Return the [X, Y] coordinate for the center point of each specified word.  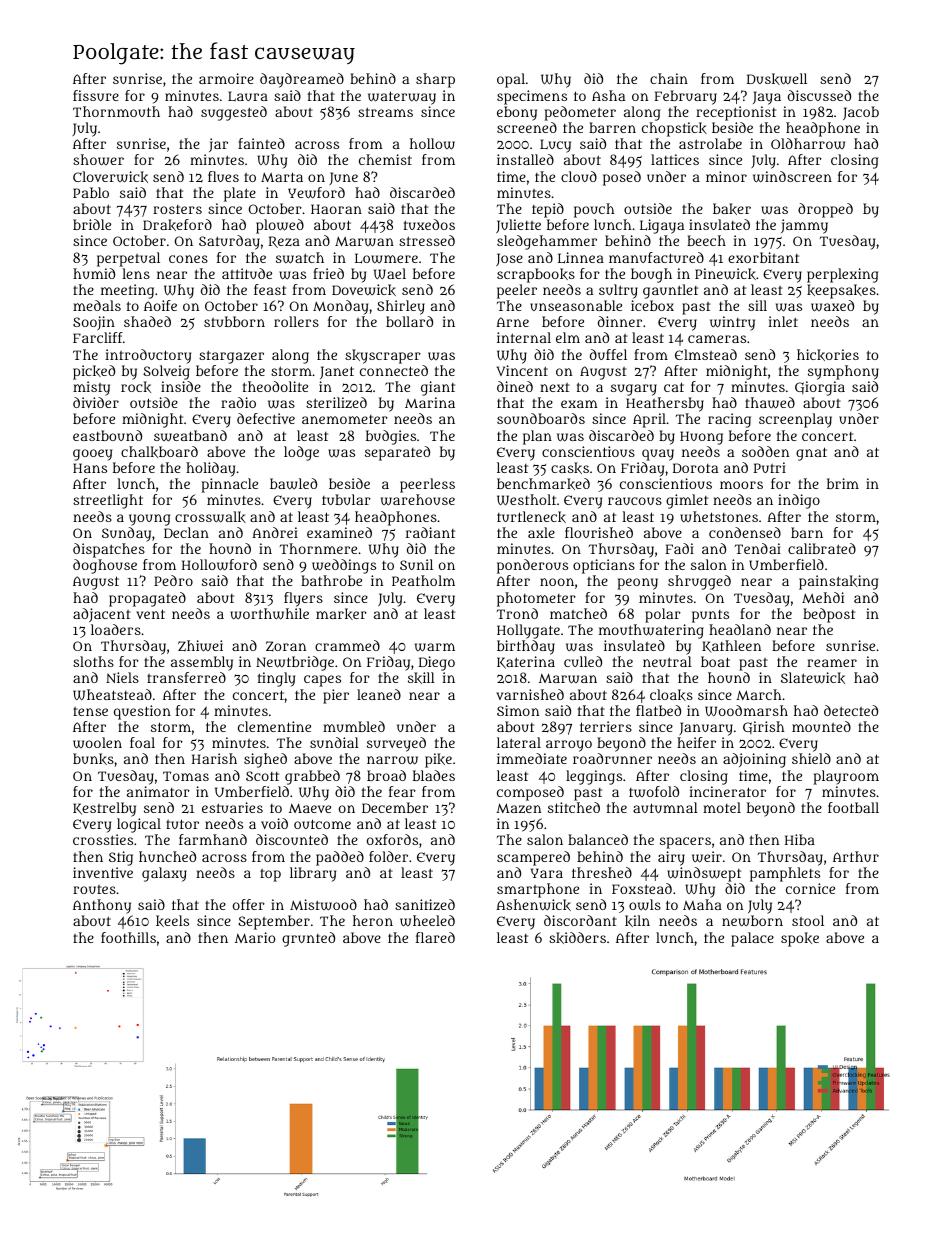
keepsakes [841, 291]
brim [843, 483]
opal [511, 80]
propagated [147, 599]
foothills [128, 937]
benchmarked [543, 484]
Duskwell [777, 79]
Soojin [94, 323]
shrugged [699, 582]
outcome [322, 824]
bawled [293, 484]
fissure [96, 95]
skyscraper [383, 356]
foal [142, 742]
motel [722, 807]
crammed [347, 645]
